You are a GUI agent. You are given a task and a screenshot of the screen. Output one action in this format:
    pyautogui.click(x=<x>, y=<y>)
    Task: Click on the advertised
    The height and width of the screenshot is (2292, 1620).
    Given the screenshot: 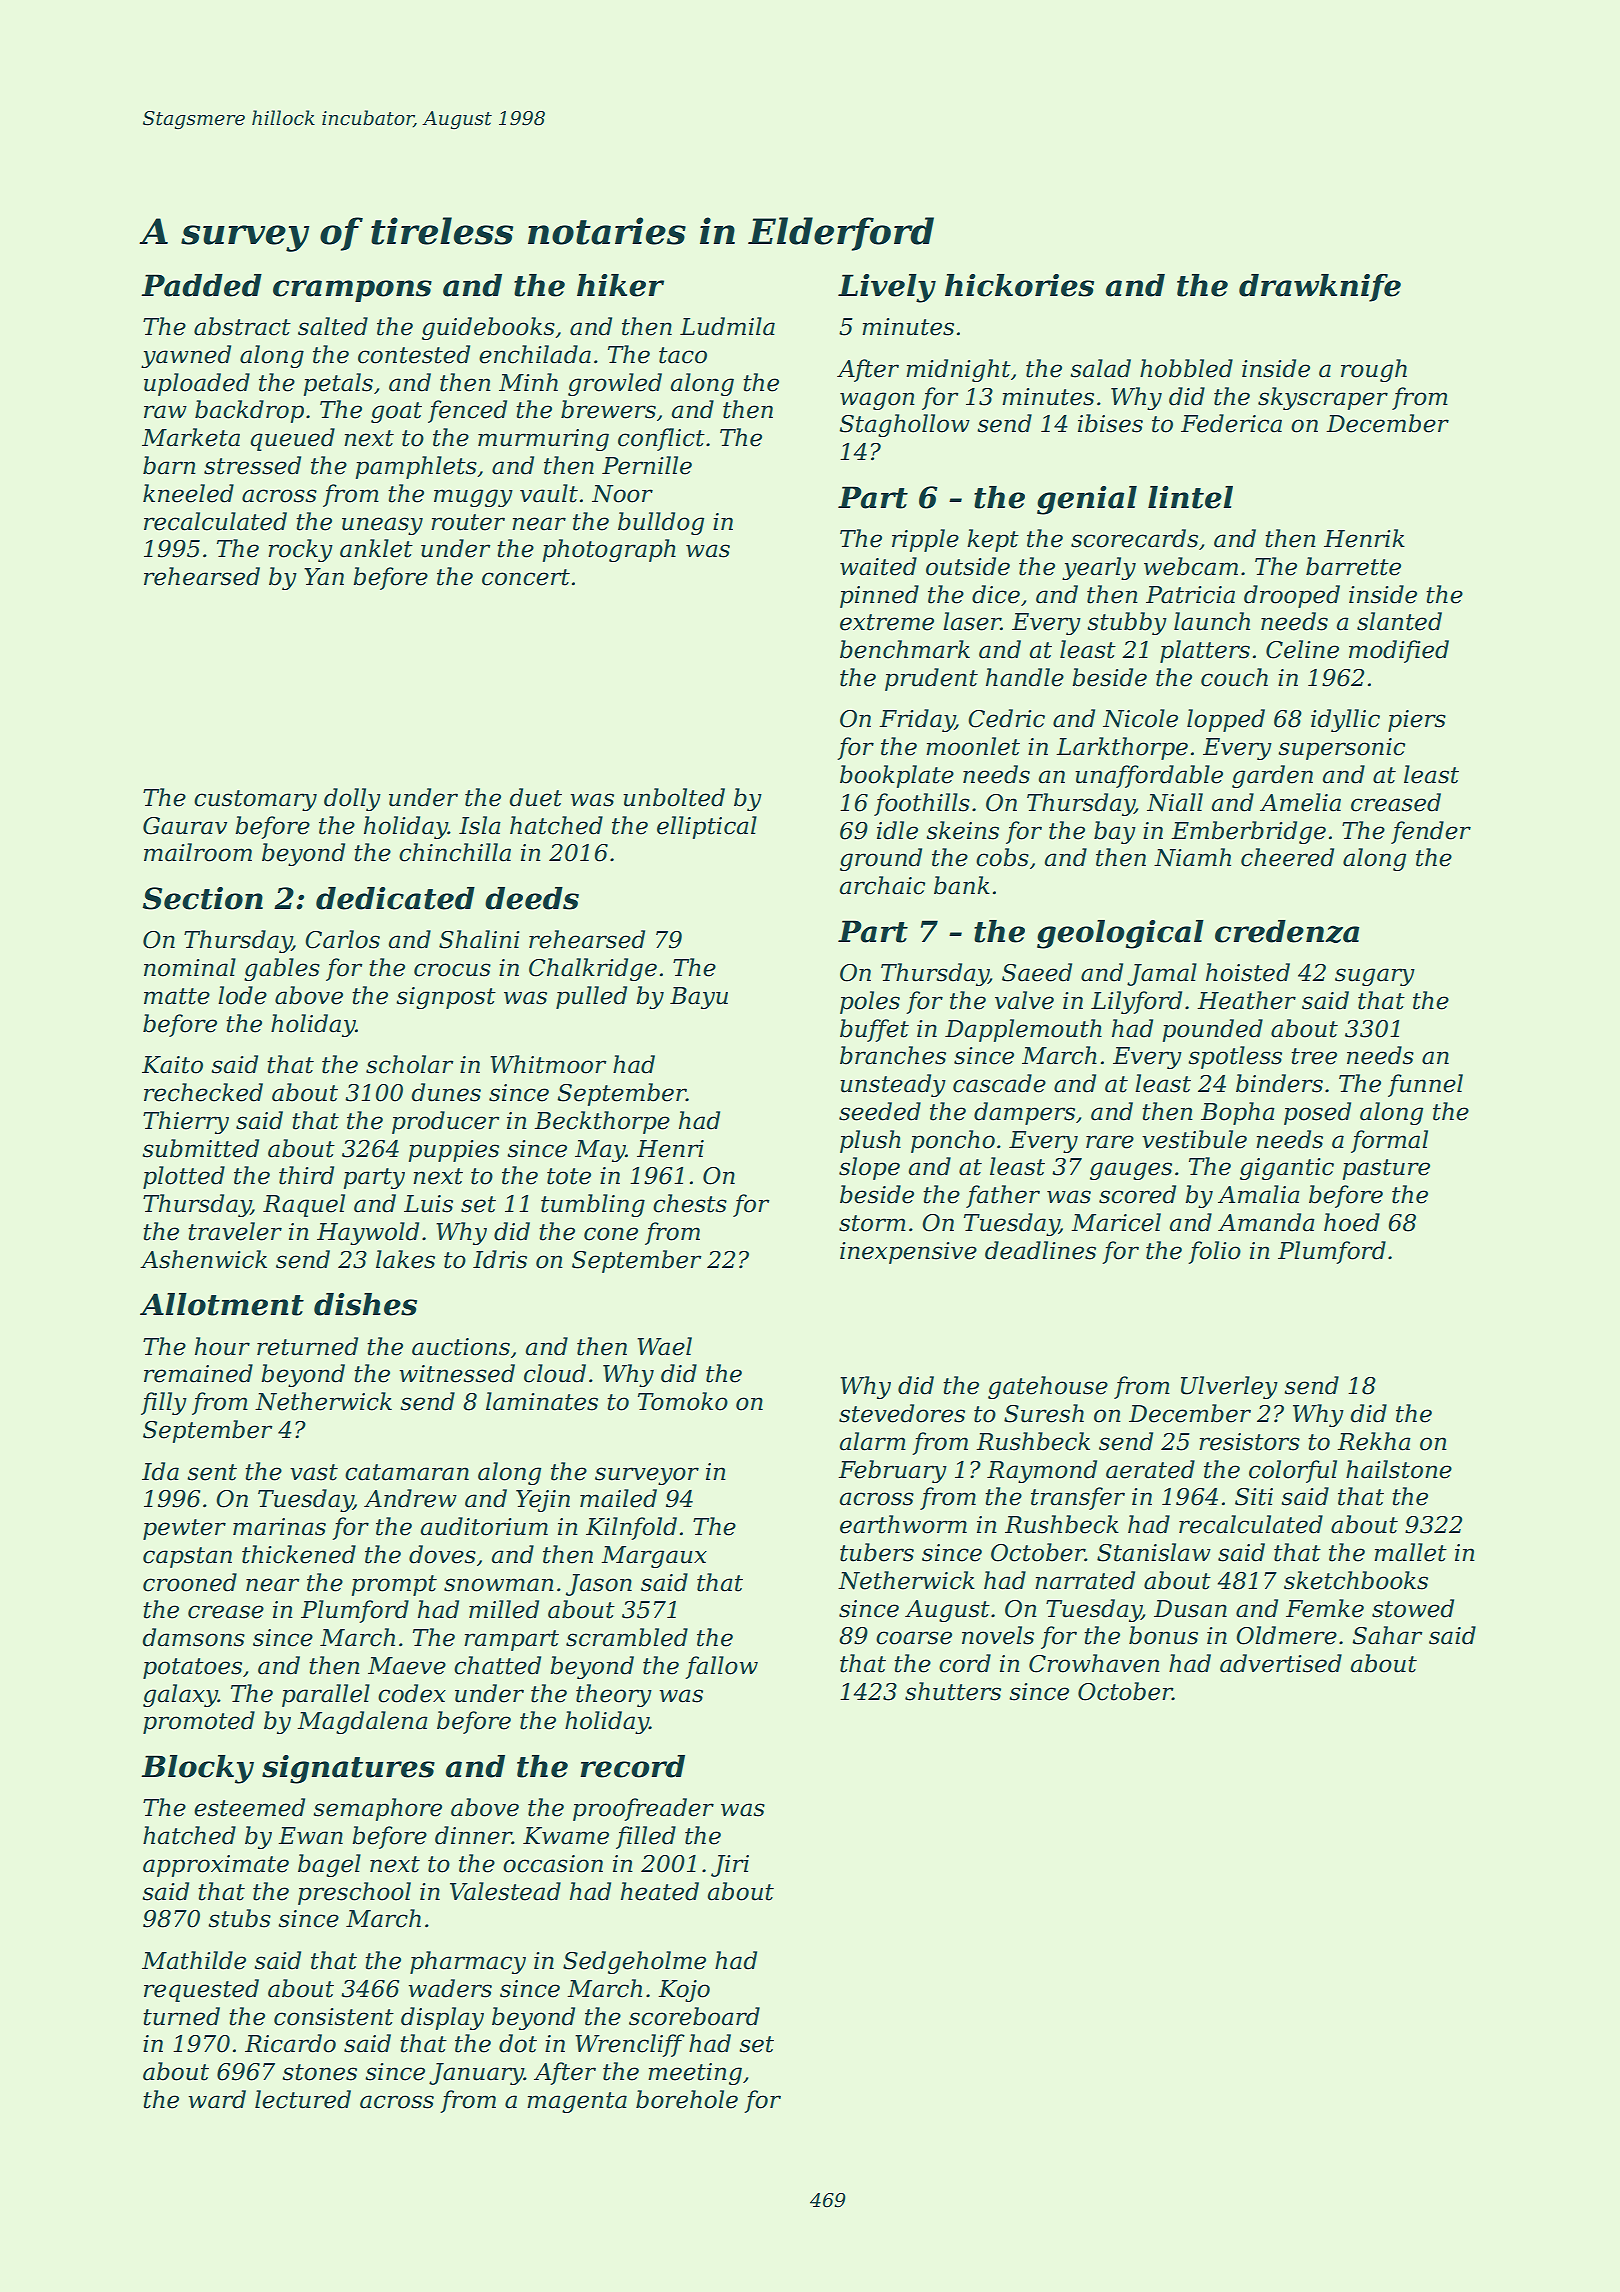 What is the action you would take?
    pyautogui.click(x=1281, y=1663)
